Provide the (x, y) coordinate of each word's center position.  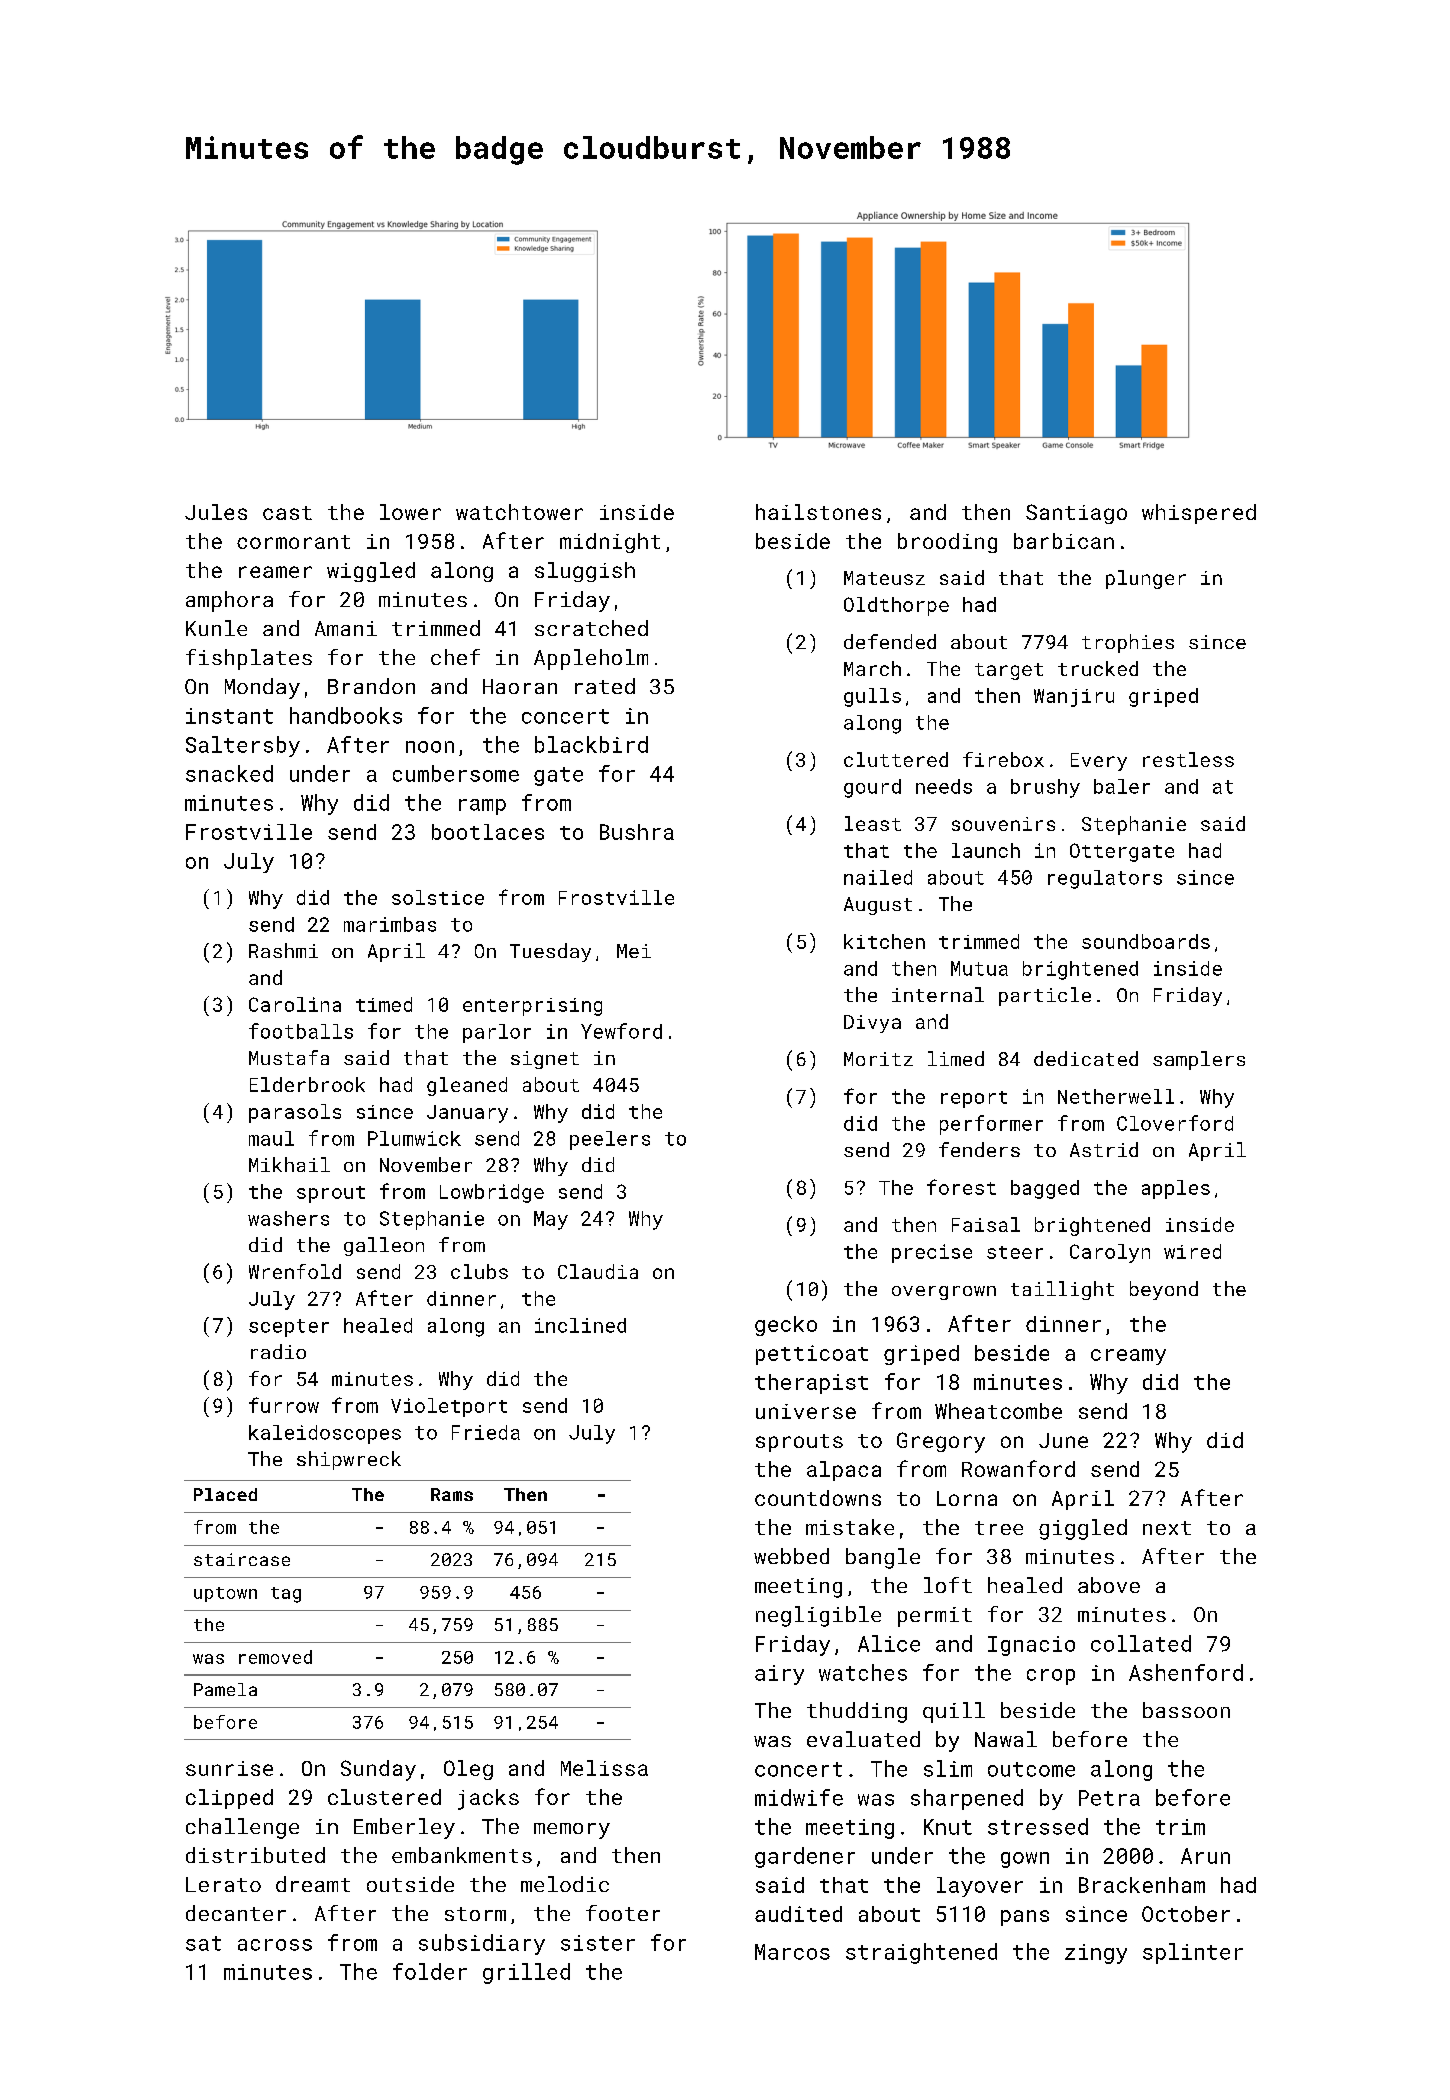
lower (410, 512)
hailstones (818, 512)
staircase (242, 1559)
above (1109, 1585)
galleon (384, 1246)
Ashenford (1186, 1672)
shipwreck (349, 1460)
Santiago (1076, 514)
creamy (1128, 1357)
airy (779, 1675)
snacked (229, 773)
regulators (1105, 879)
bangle (883, 1558)
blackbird (591, 744)
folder (430, 1971)
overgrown (944, 1293)
